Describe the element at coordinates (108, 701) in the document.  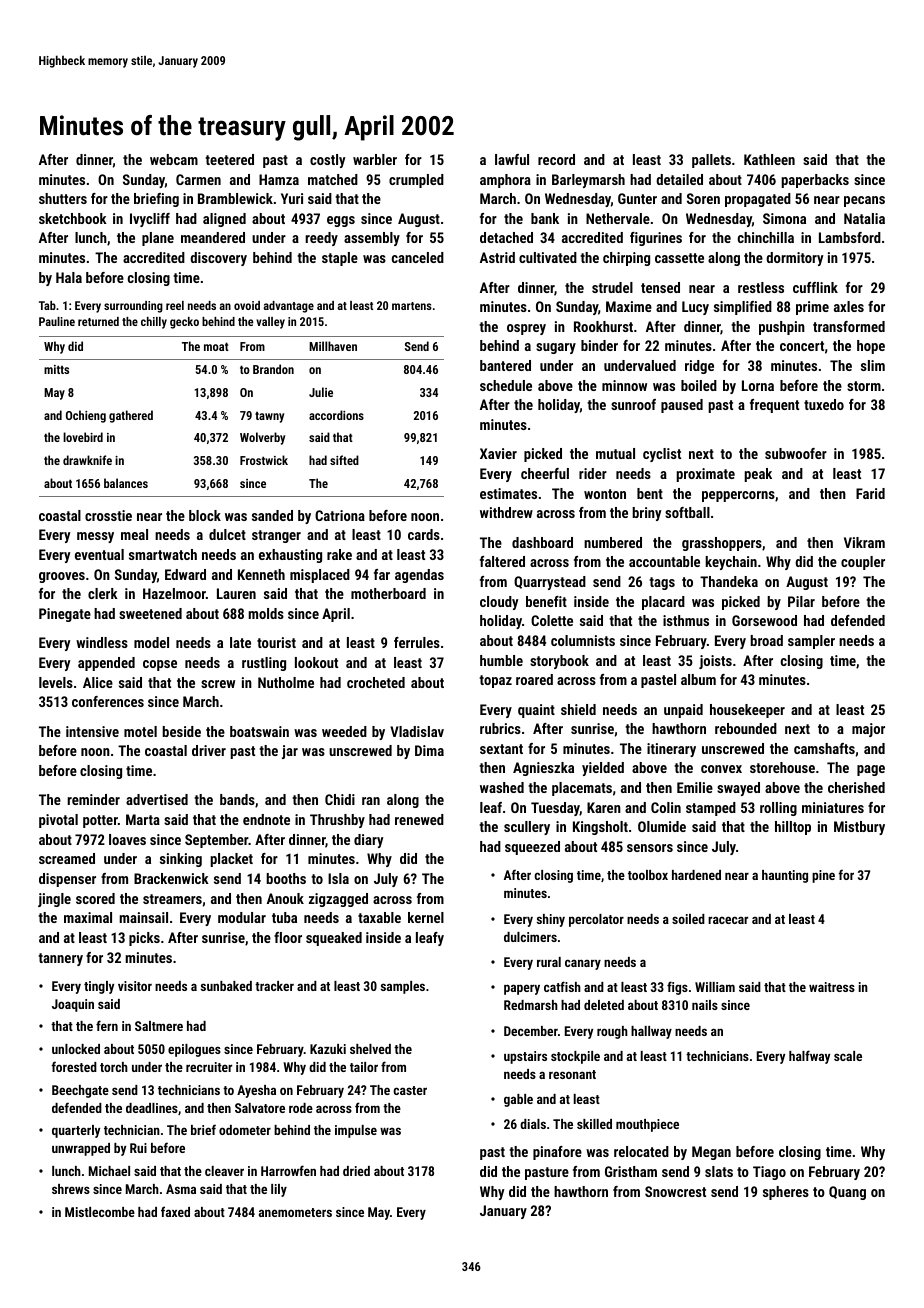
I see `conferences` at that location.
